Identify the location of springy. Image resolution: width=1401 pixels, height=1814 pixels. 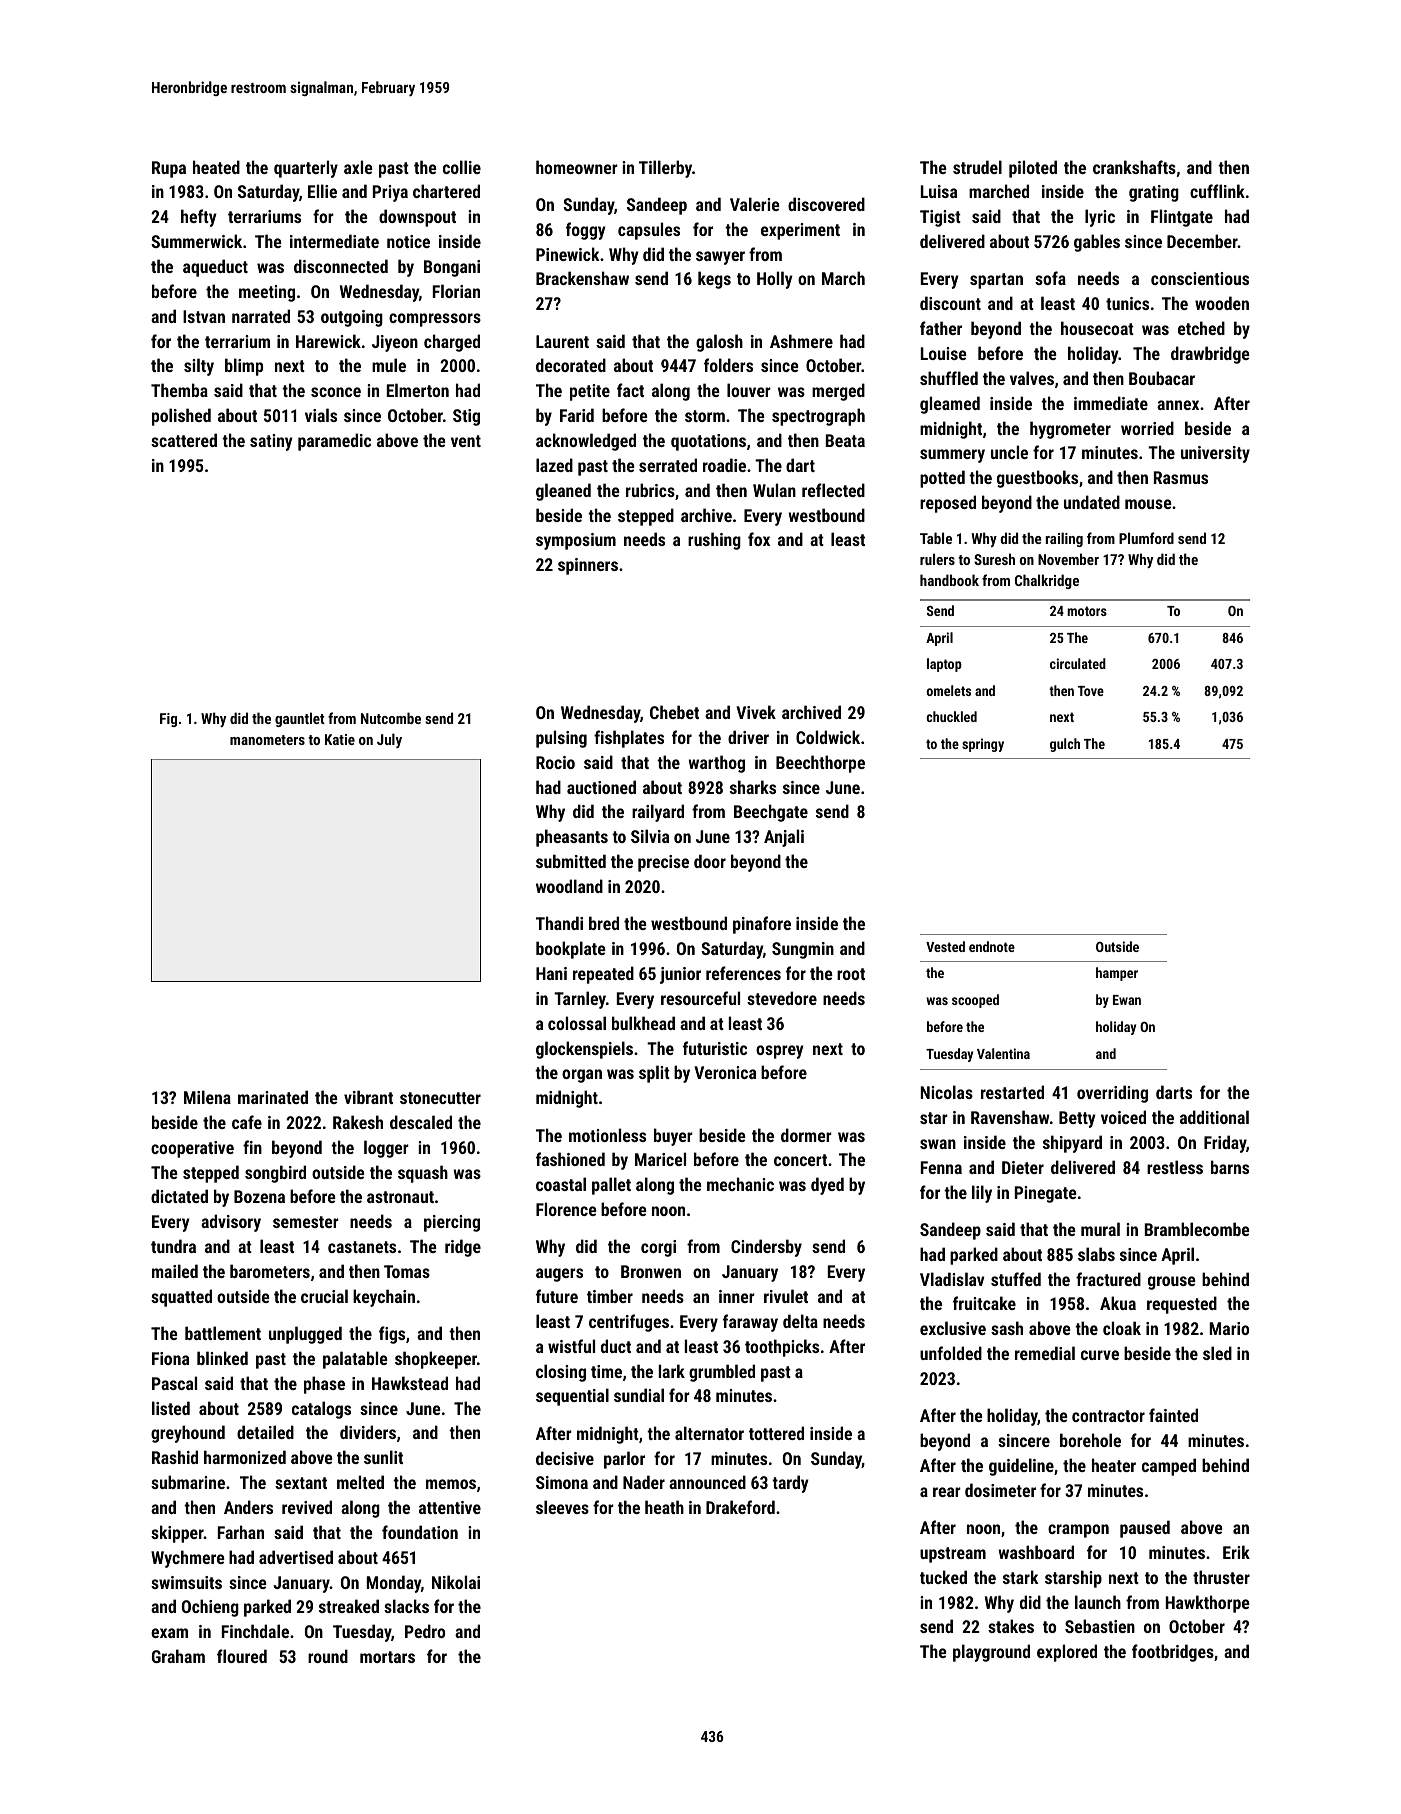
(983, 745).
